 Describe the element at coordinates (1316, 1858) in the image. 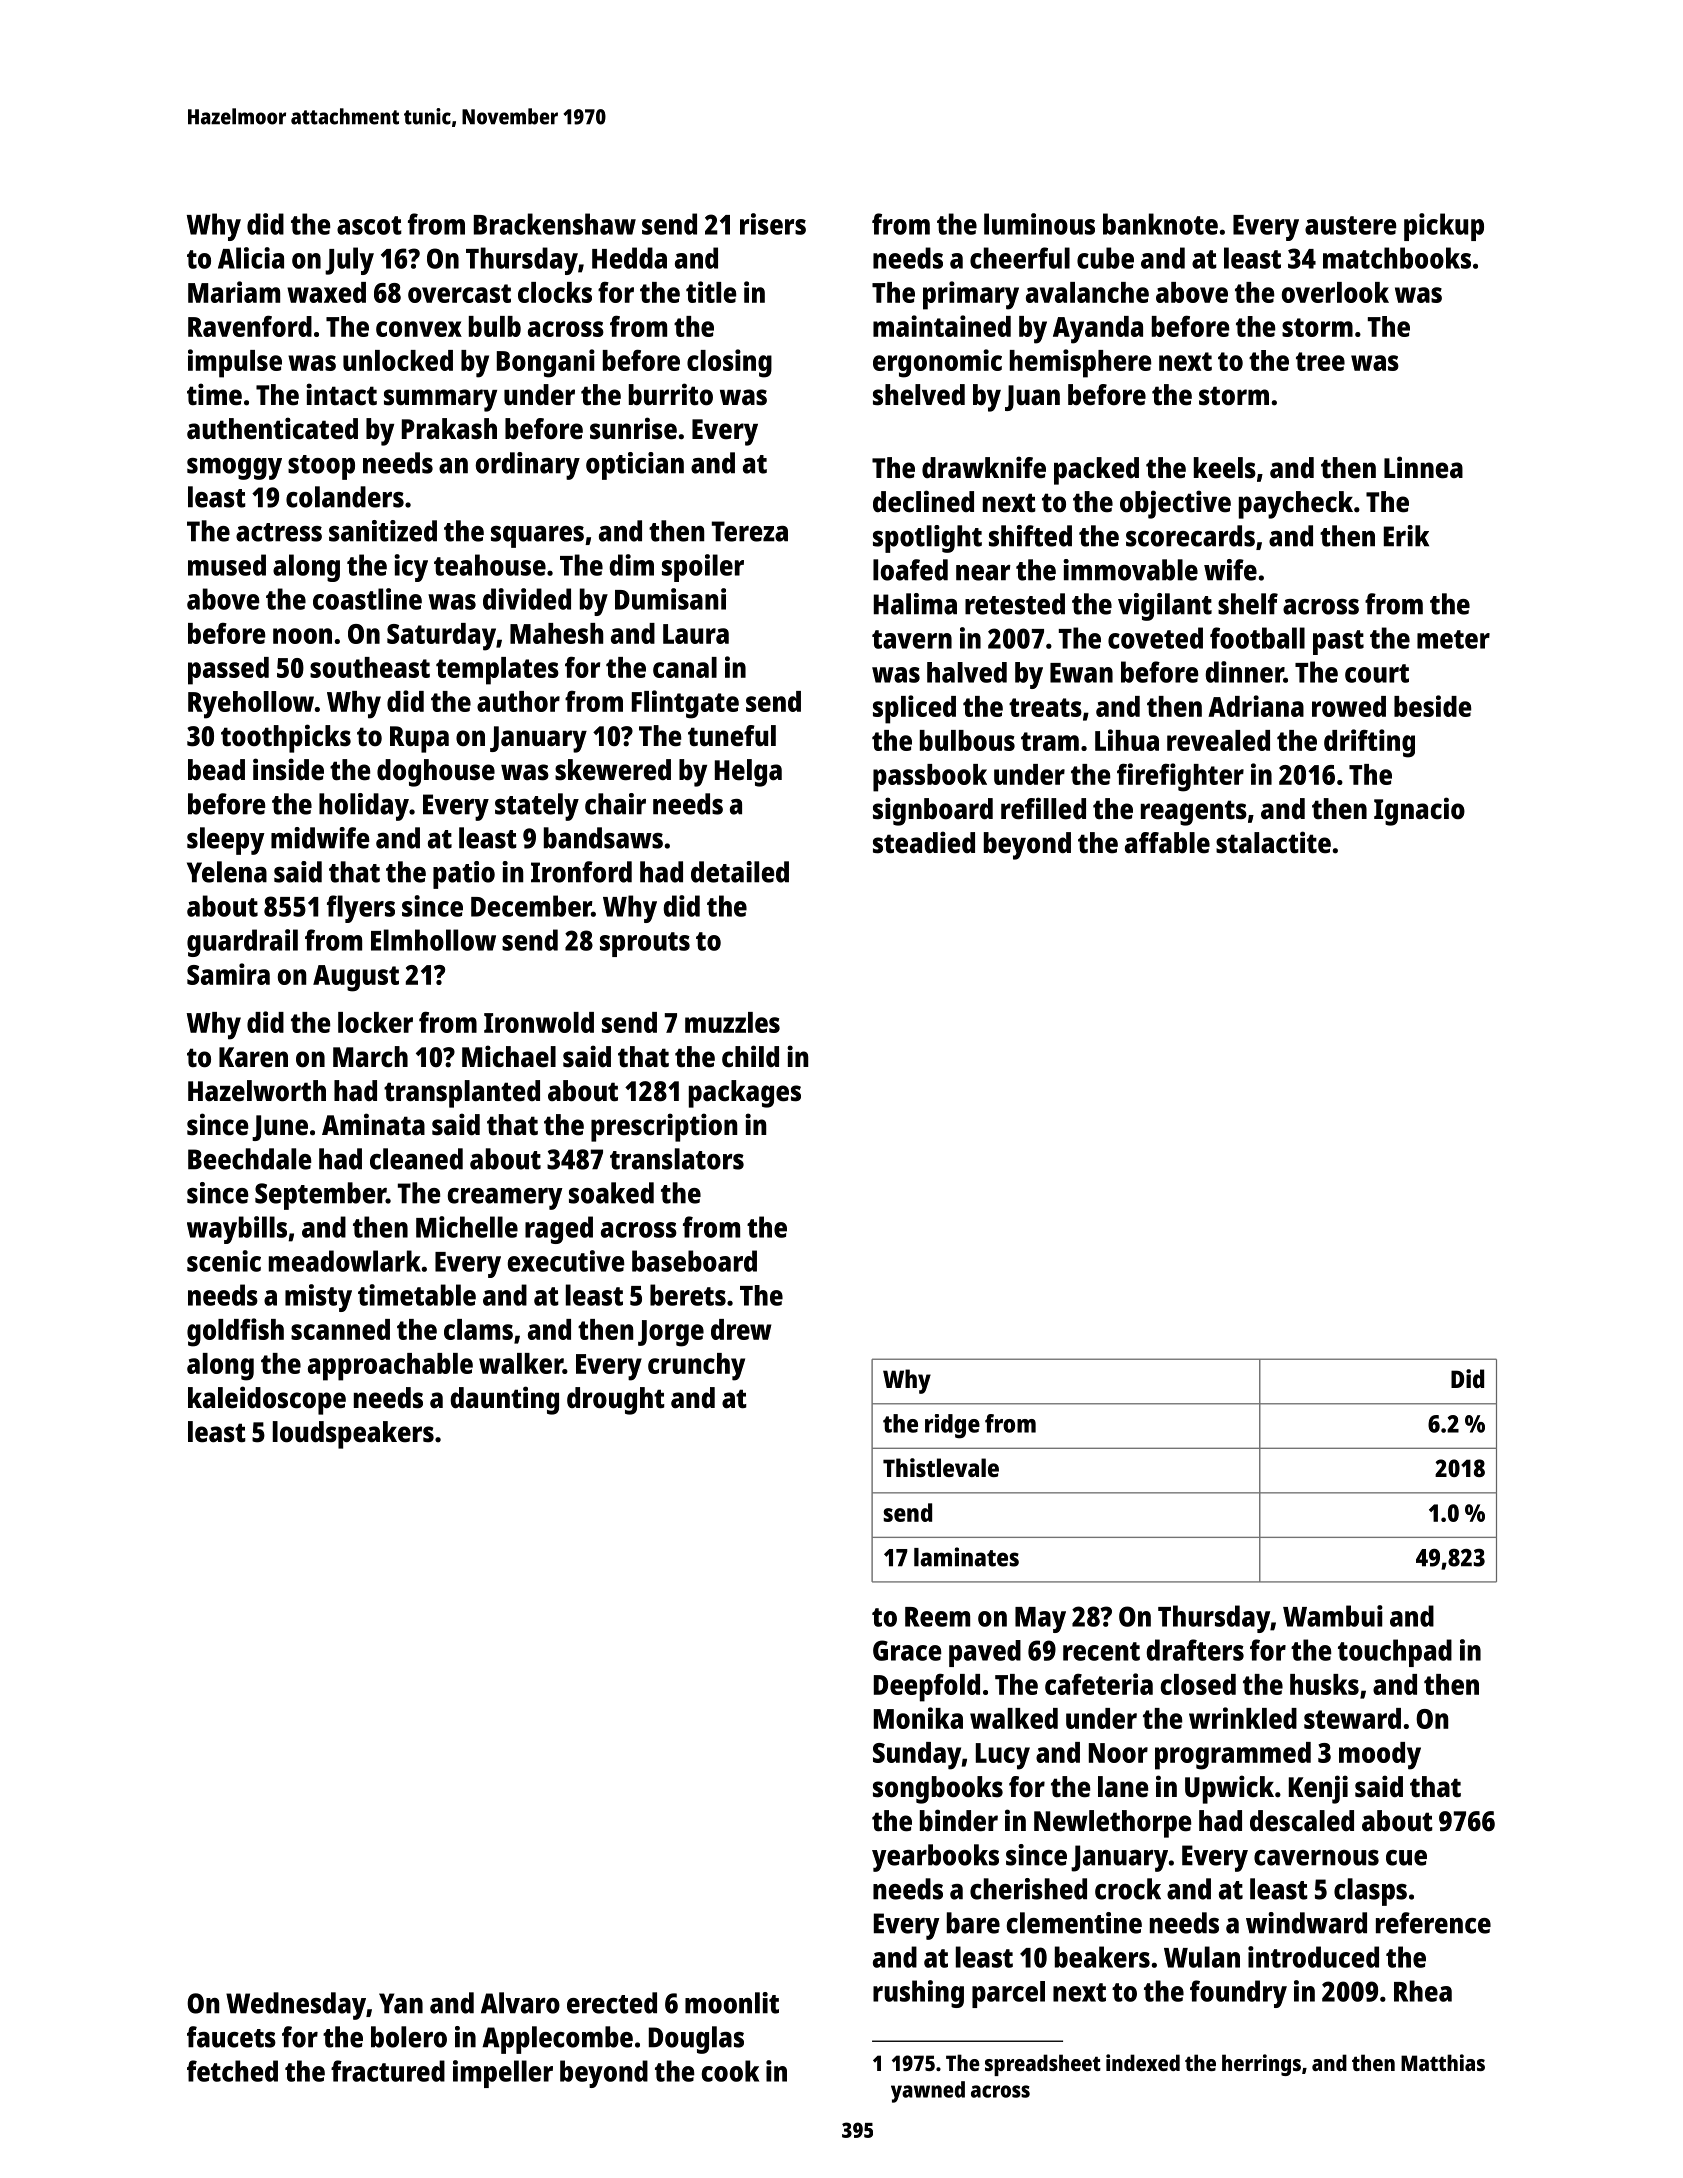

I see `cavernous` at that location.
